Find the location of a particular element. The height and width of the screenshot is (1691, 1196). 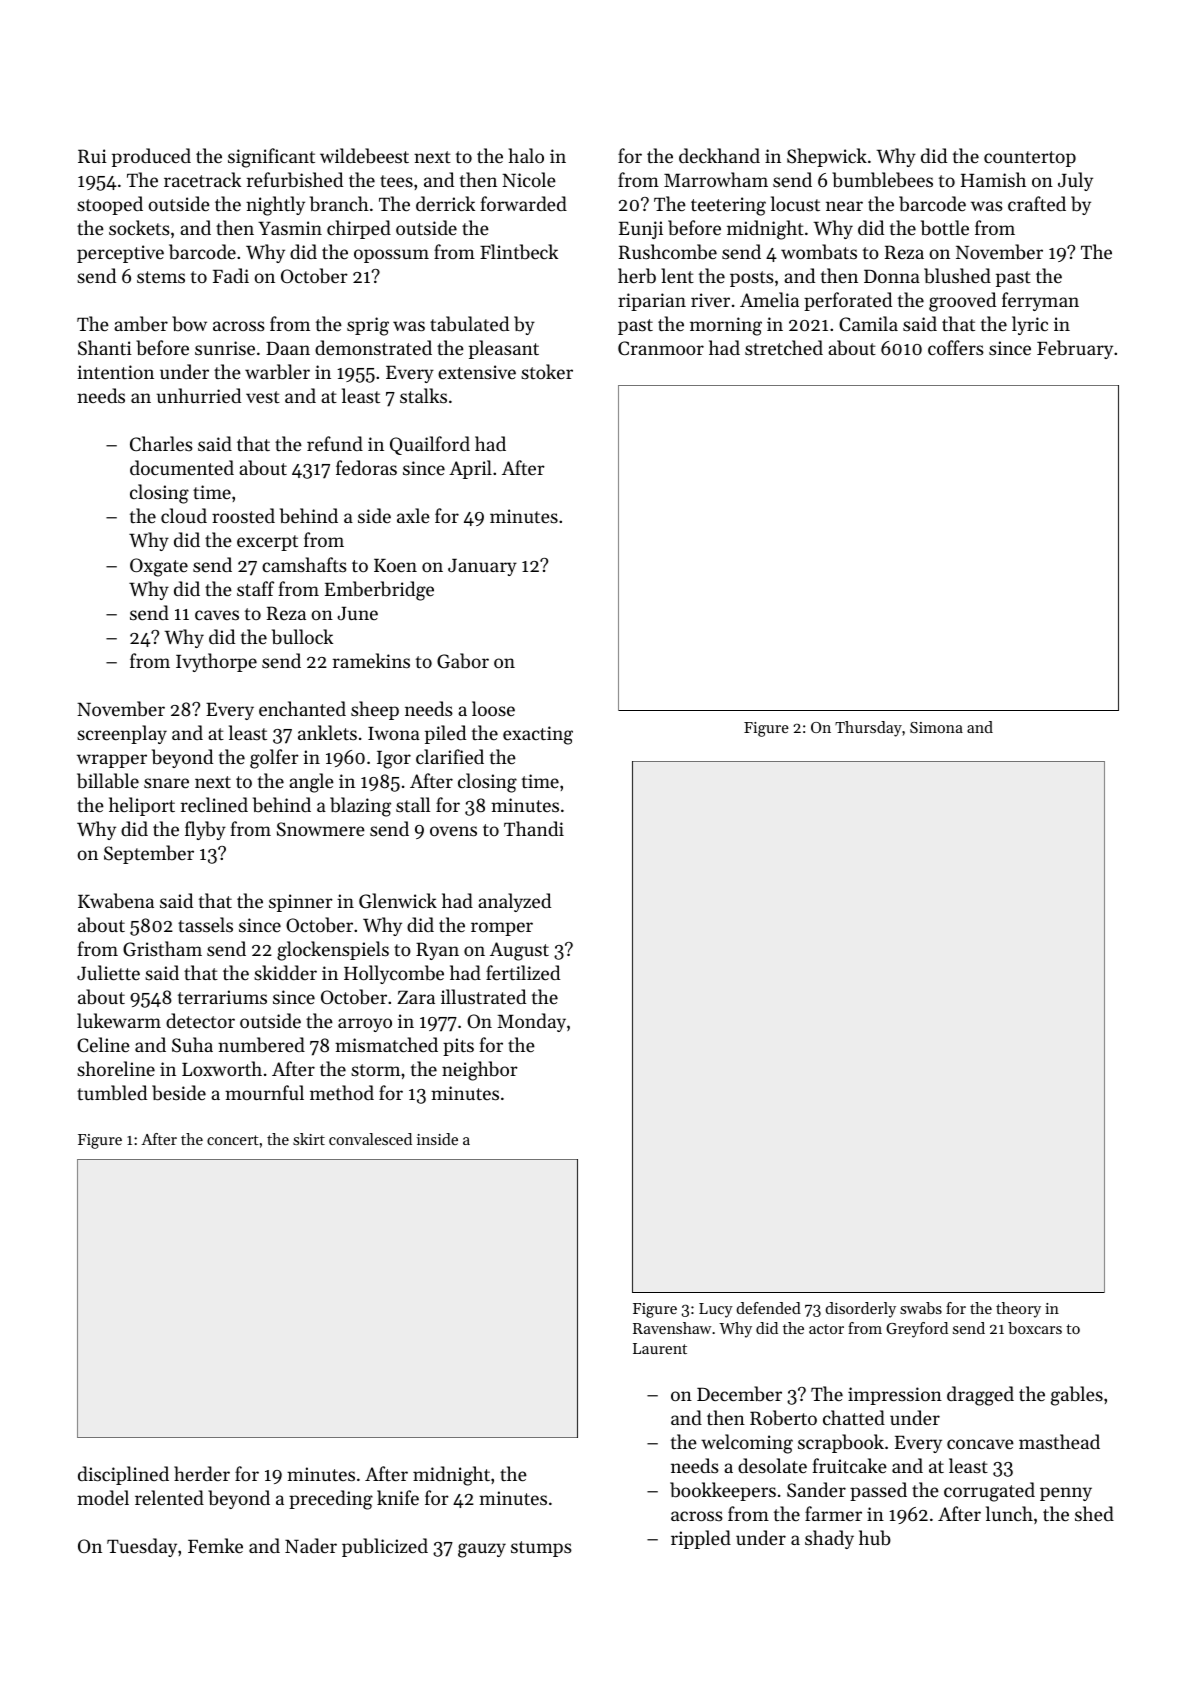

stumps is located at coordinates (541, 1549).
